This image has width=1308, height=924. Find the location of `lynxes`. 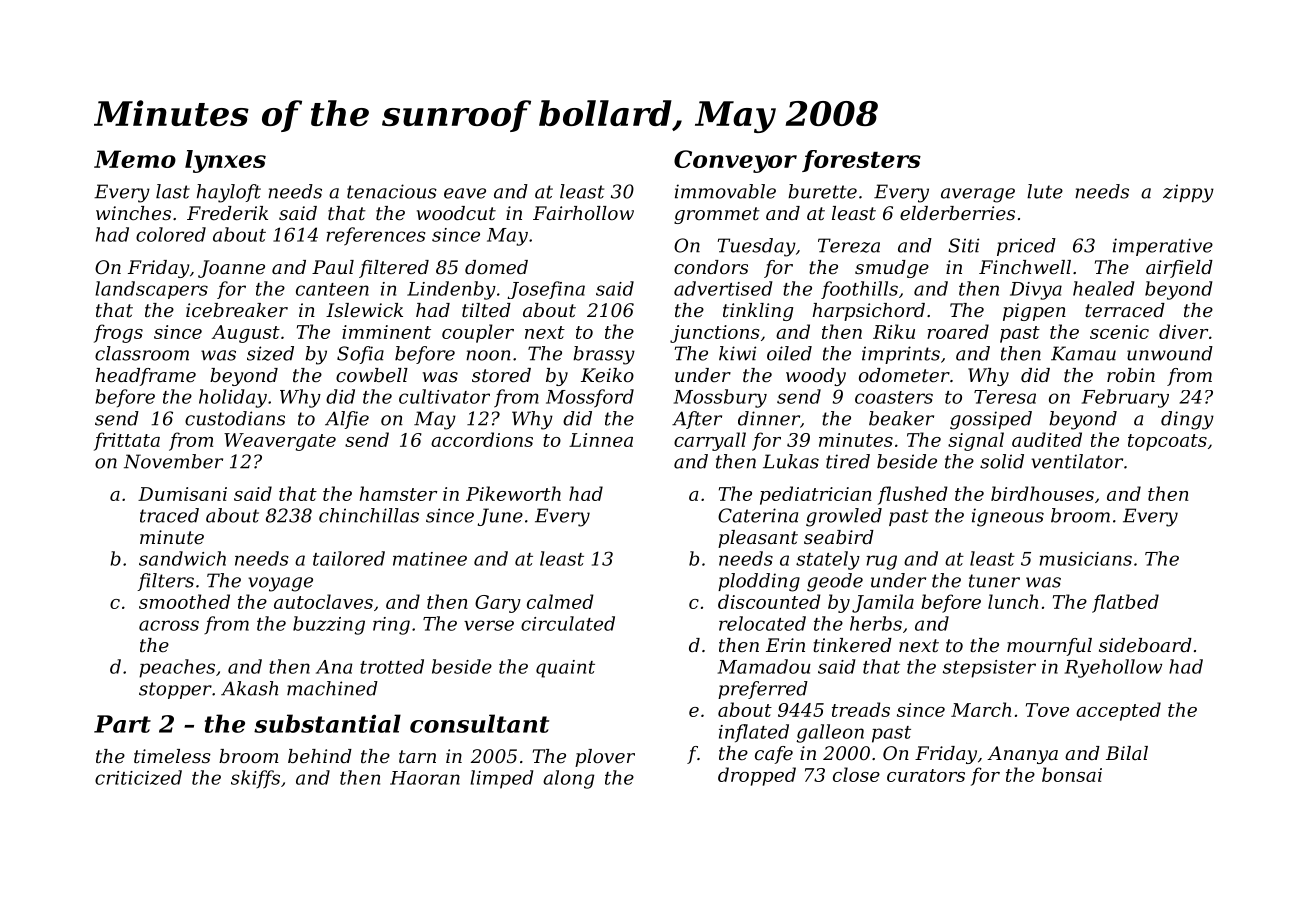

lynxes is located at coordinates (225, 161).
